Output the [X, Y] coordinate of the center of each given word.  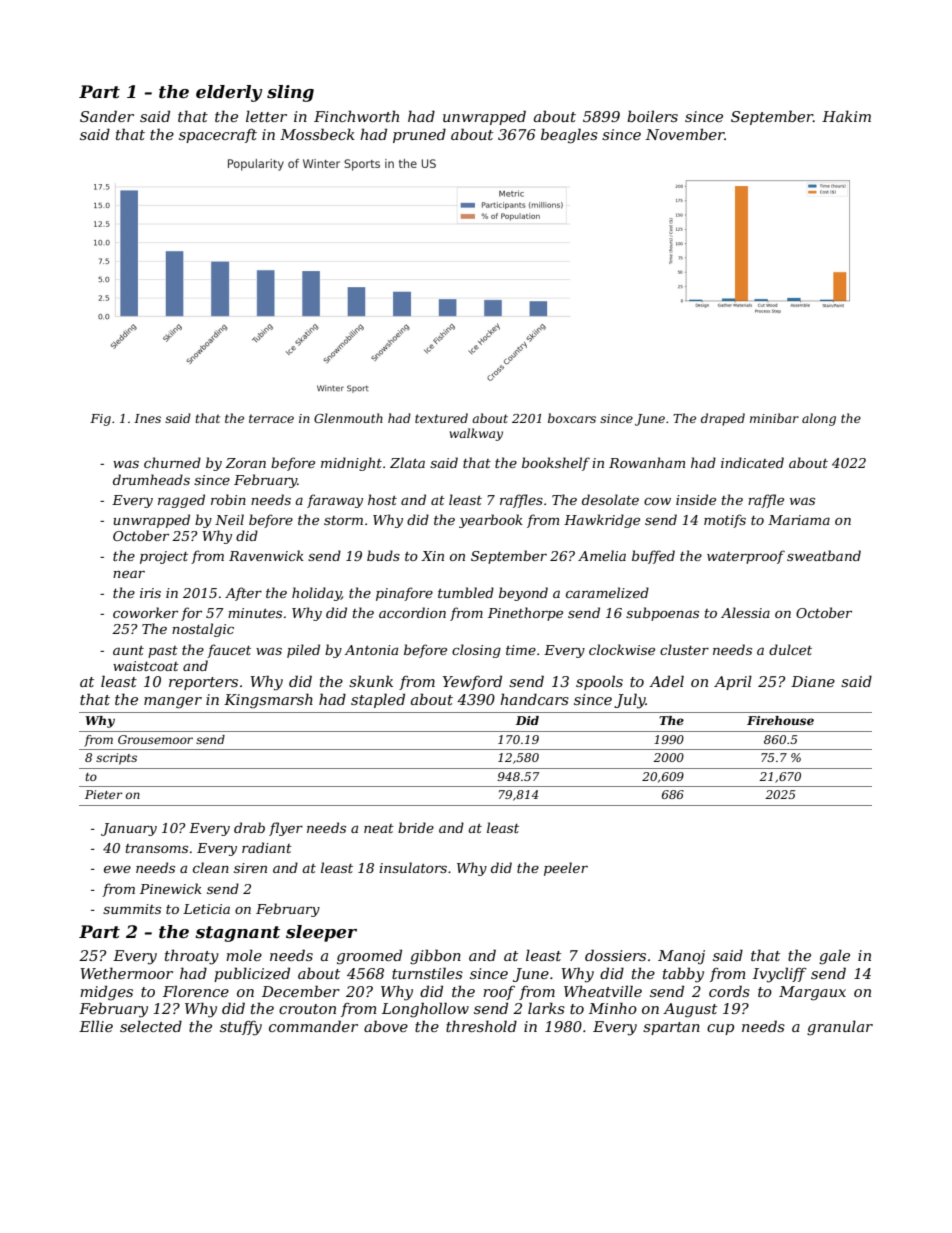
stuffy [241, 1028]
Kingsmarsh [268, 701]
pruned [419, 135]
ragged [181, 501]
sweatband [824, 555]
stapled [378, 700]
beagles [569, 136]
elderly [229, 93]
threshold [481, 1026]
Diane [813, 681]
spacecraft [218, 136]
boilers [652, 116]
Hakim [846, 116]
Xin [432, 556]
